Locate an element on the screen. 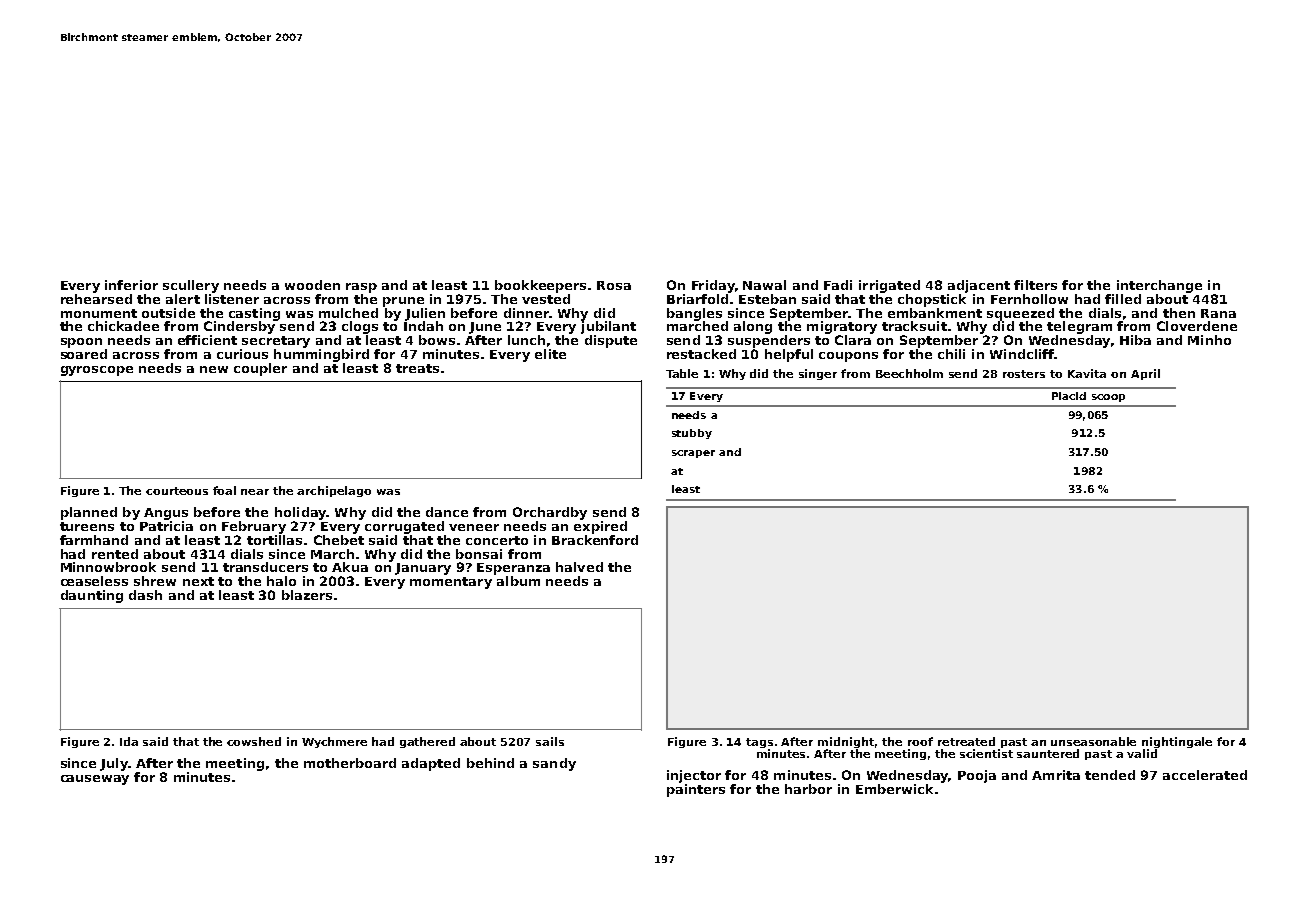  daunting is located at coordinates (92, 596).
